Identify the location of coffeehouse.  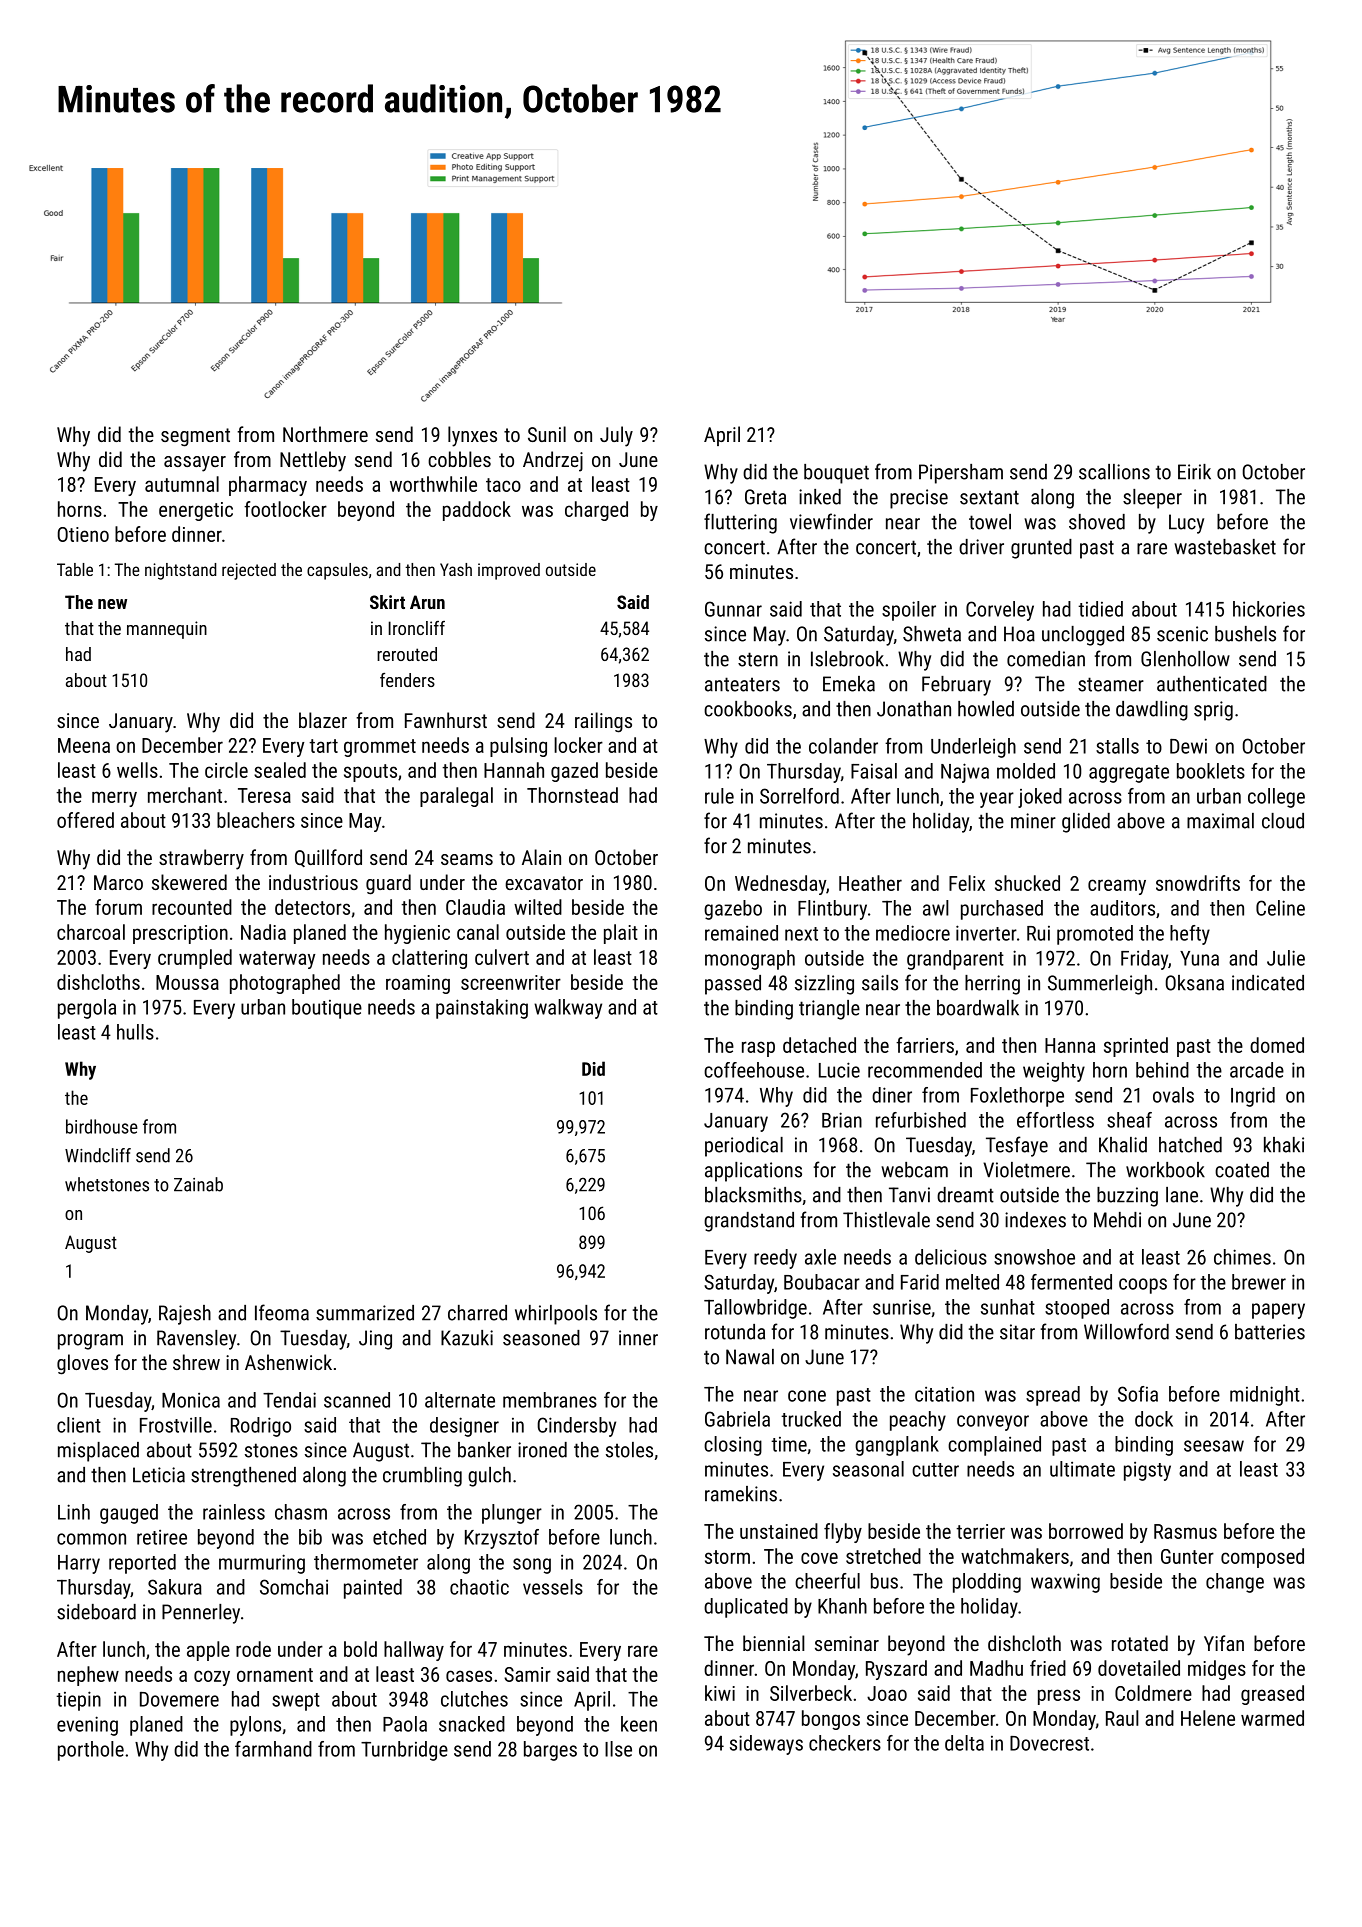
(754, 1070).
